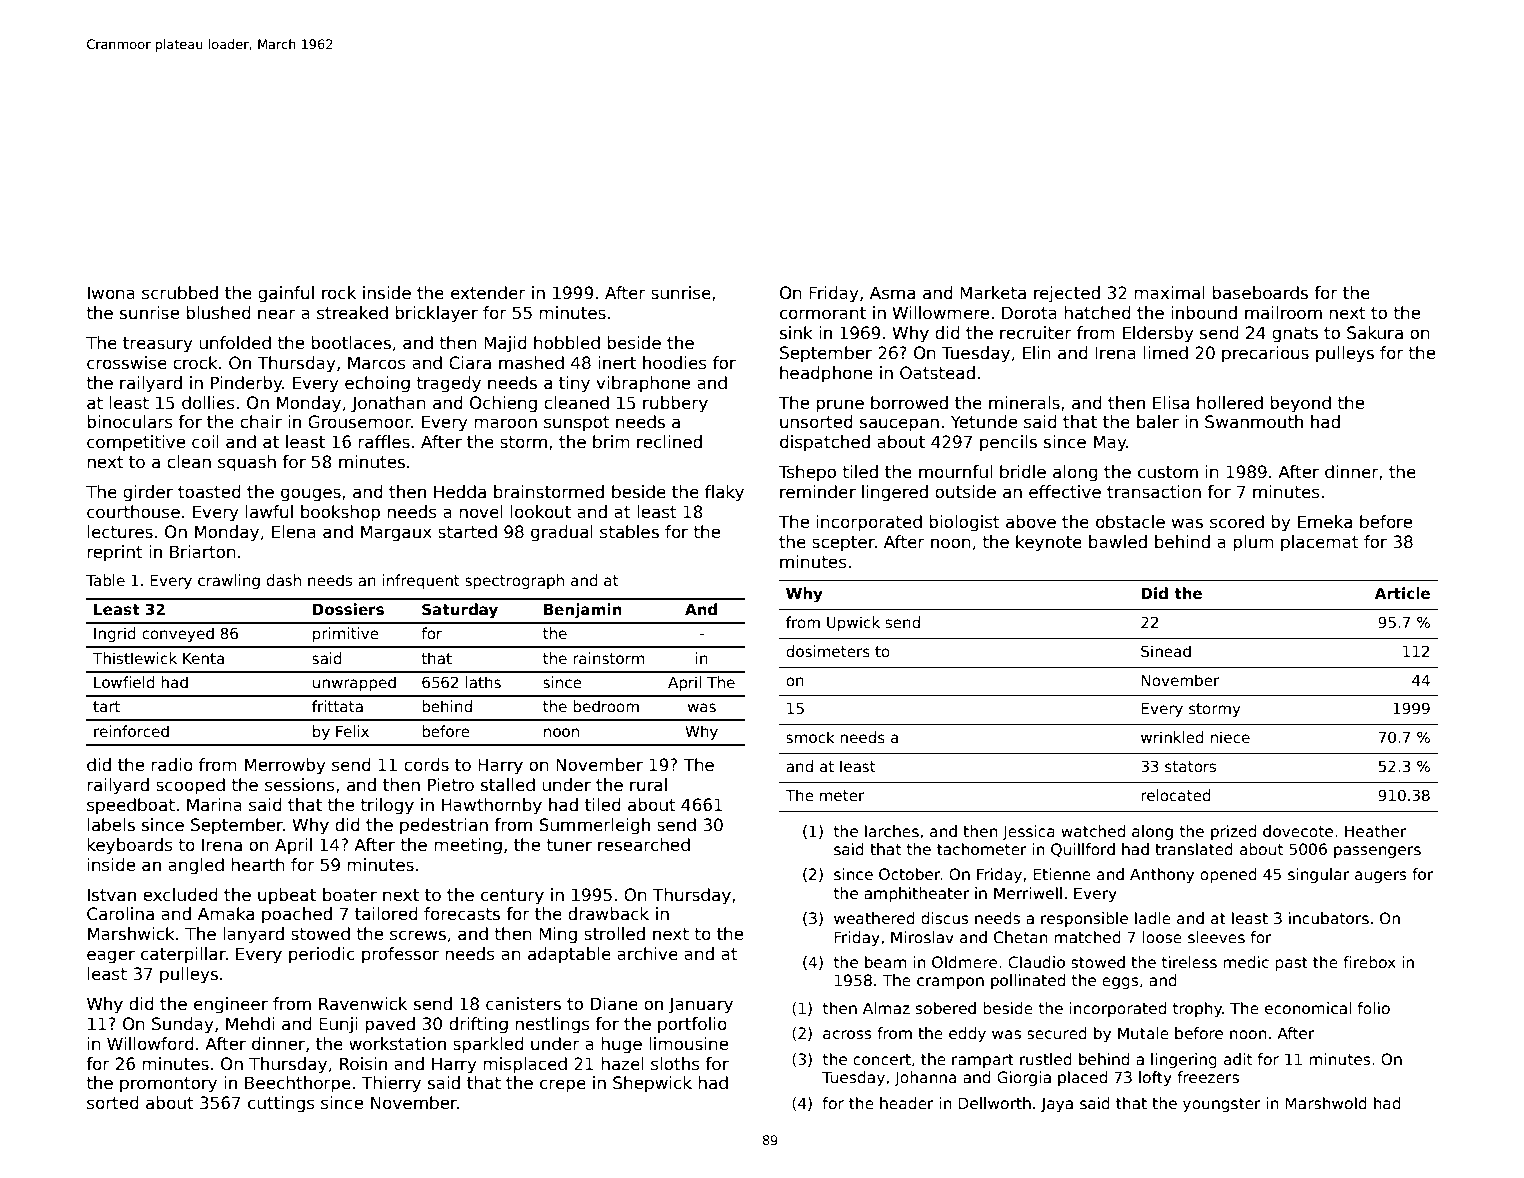 The height and width of the screenshot is (1178, 1524). What do you see at coordinates (892, 293) in the screenshot?
I see `Asma` at bounding box center [892, 293].
